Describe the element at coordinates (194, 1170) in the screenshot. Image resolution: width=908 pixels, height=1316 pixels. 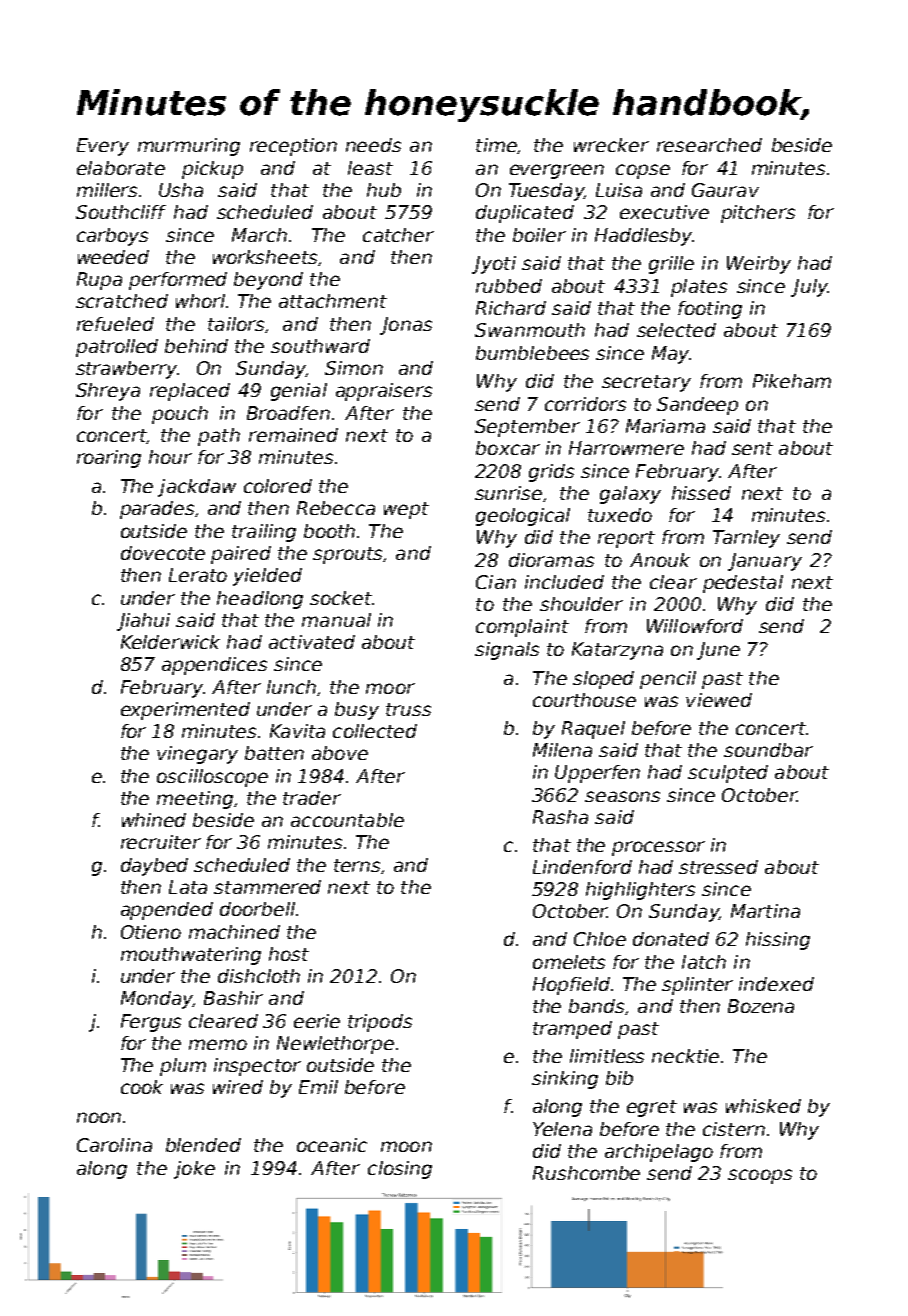
I see `joke` at that location.
